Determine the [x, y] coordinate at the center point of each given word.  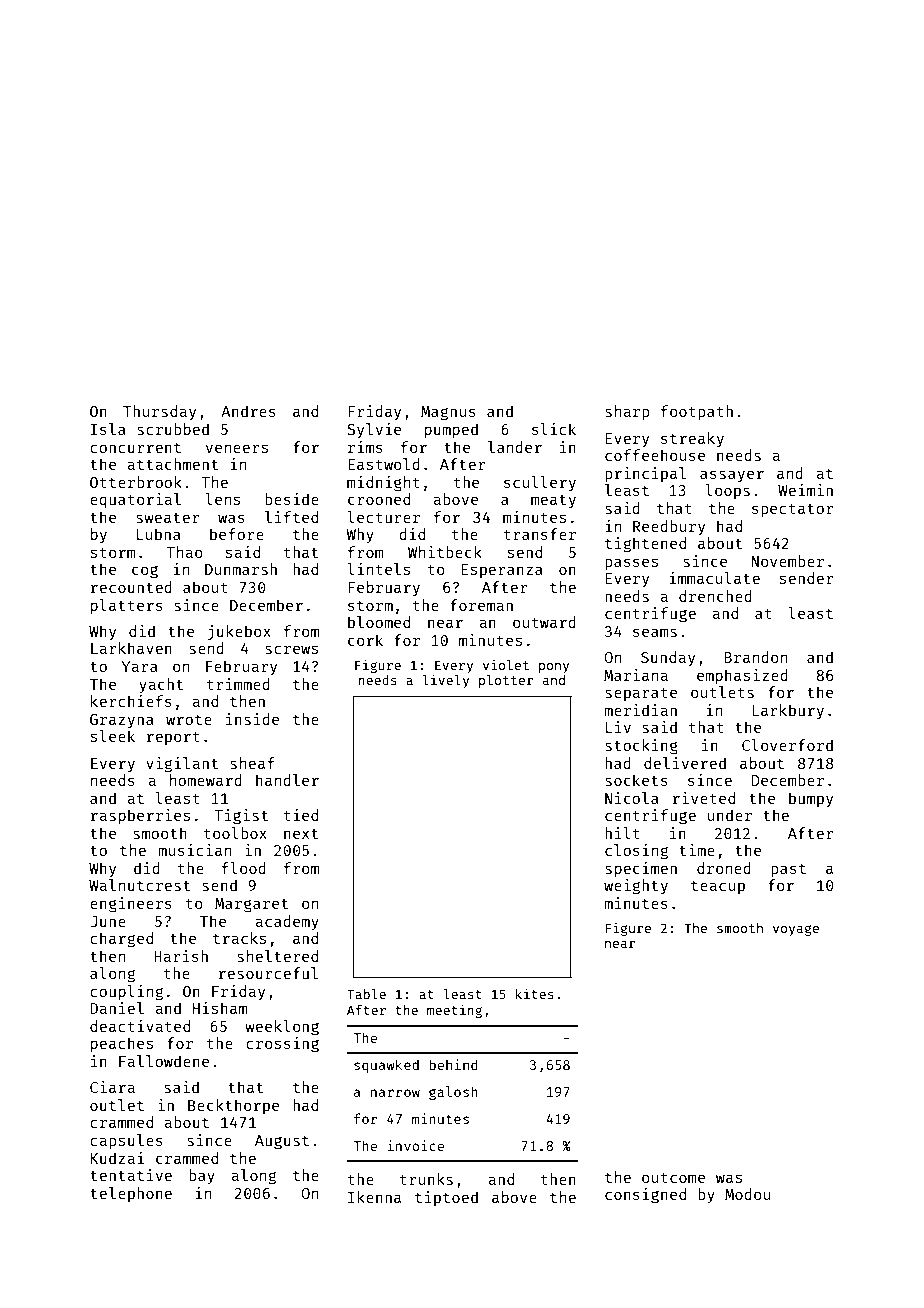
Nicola [632, 798]
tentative [131, 1175]
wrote [189, 720]
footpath [697, 412]
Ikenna [374, 1197]
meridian [640, 710]
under [730, 815]
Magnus [448, 413]
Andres [248, 411]
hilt [622, 833]
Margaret [251, 905]
